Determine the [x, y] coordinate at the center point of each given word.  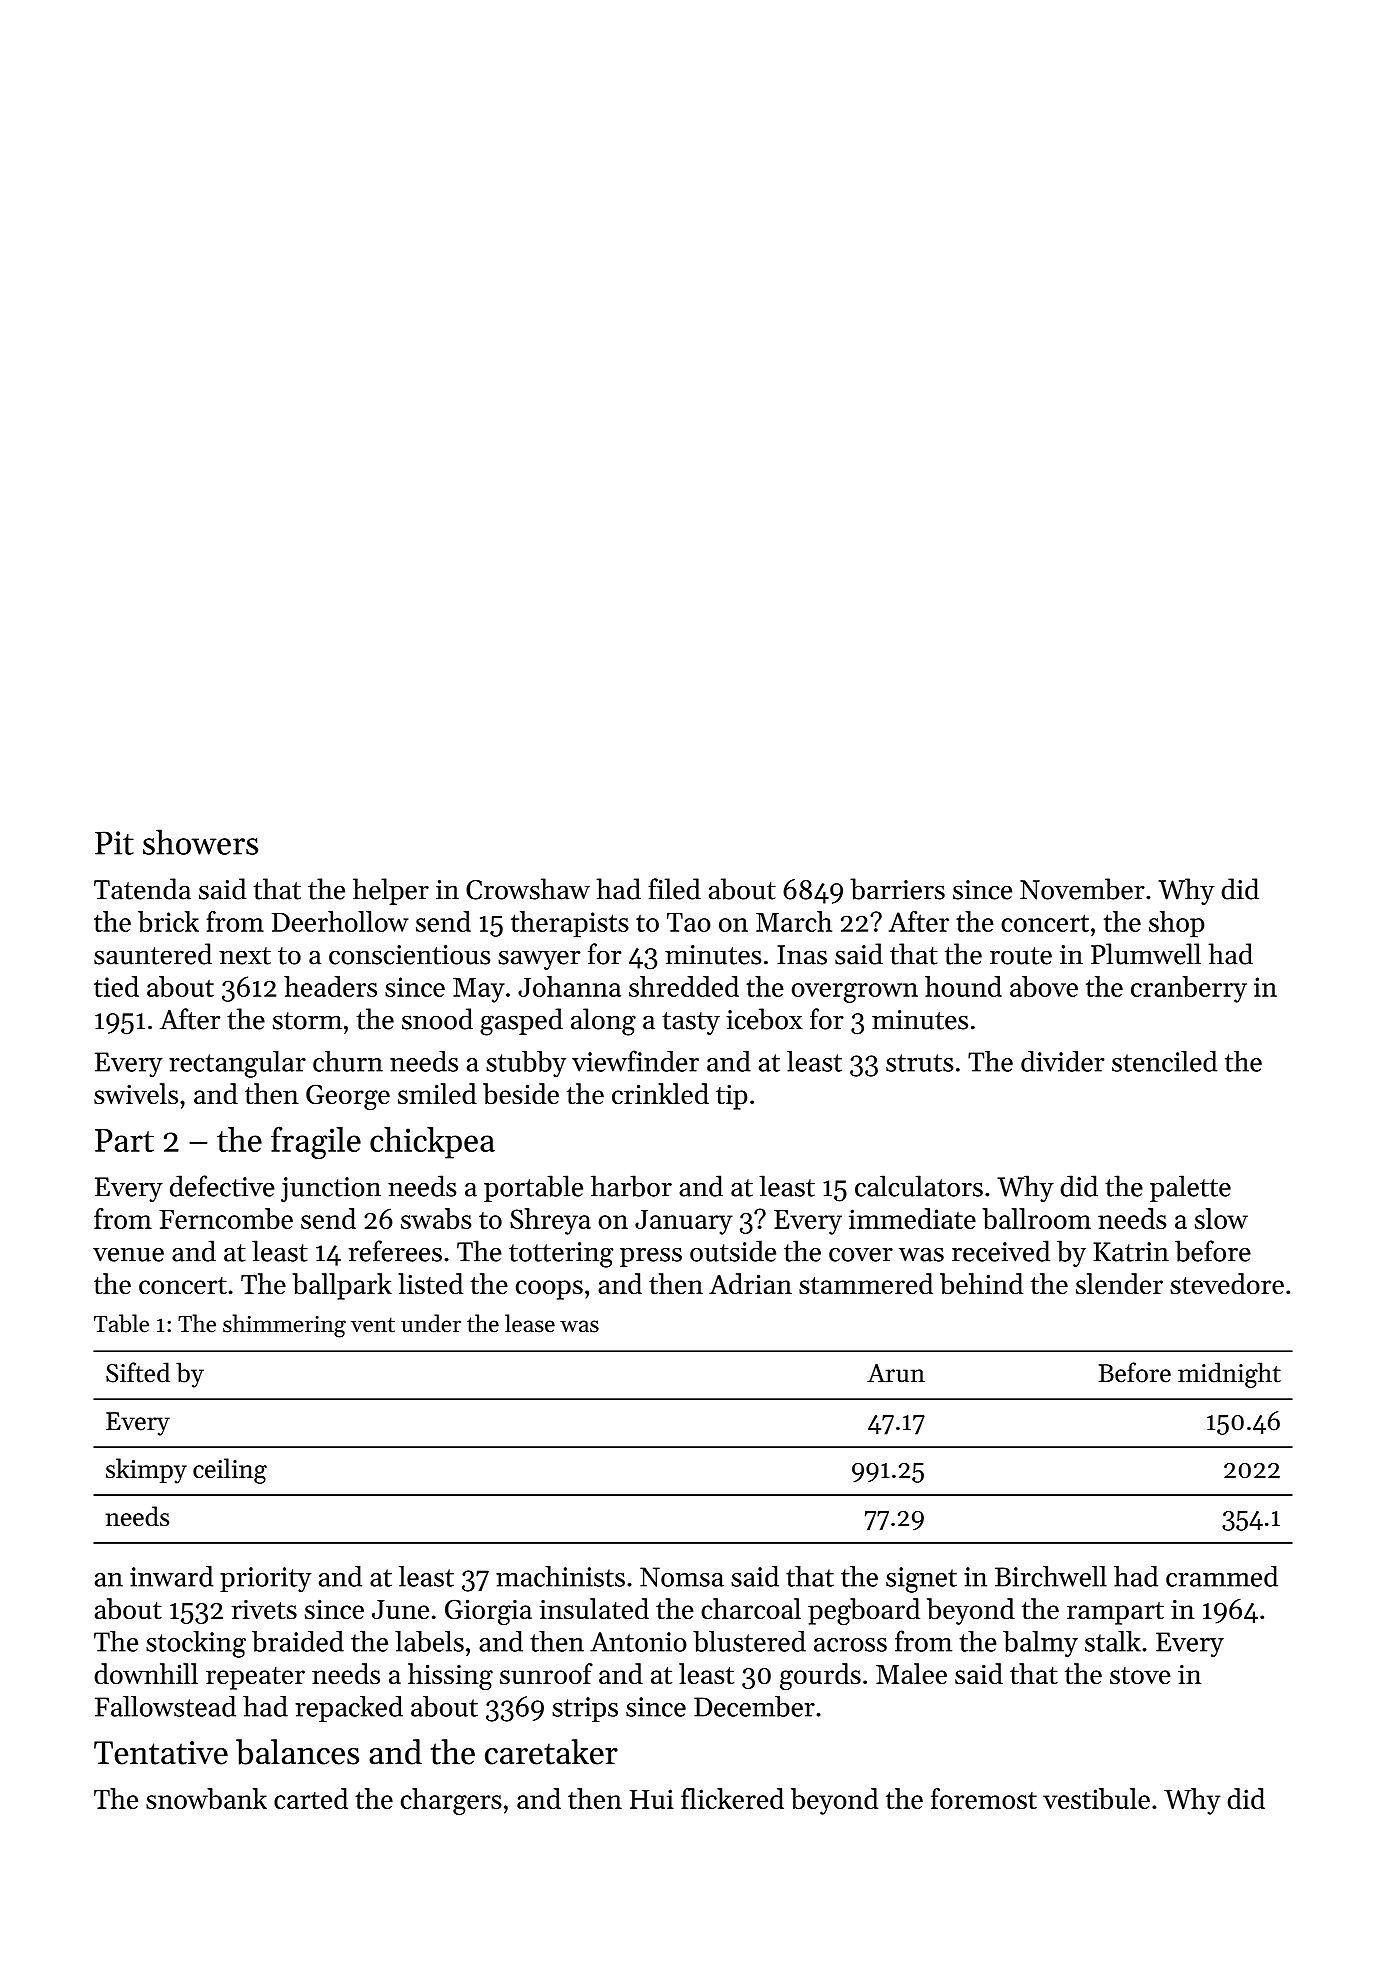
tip [731, 1097]
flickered [732, 1798]
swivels [136, 1093]
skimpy [146, 1471]
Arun [896, 1373]
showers [200, 842]
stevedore [1227, 1283]
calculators [919, 1186]
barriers [897, 889]
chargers [451, 1801]
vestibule [1096, 1798]
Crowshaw [528, 889]
